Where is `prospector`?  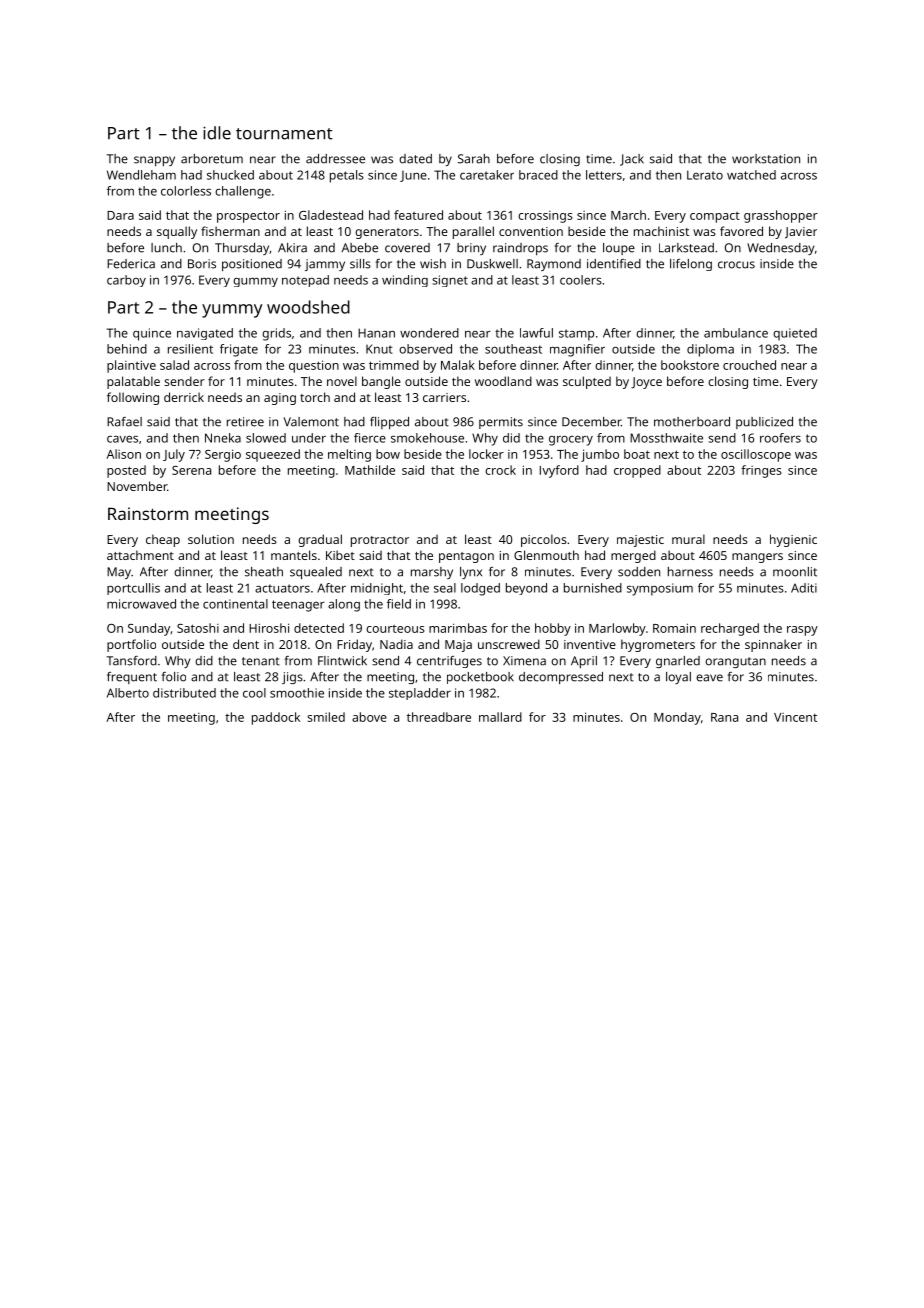
prospector is located at coordinates (248, 217).
